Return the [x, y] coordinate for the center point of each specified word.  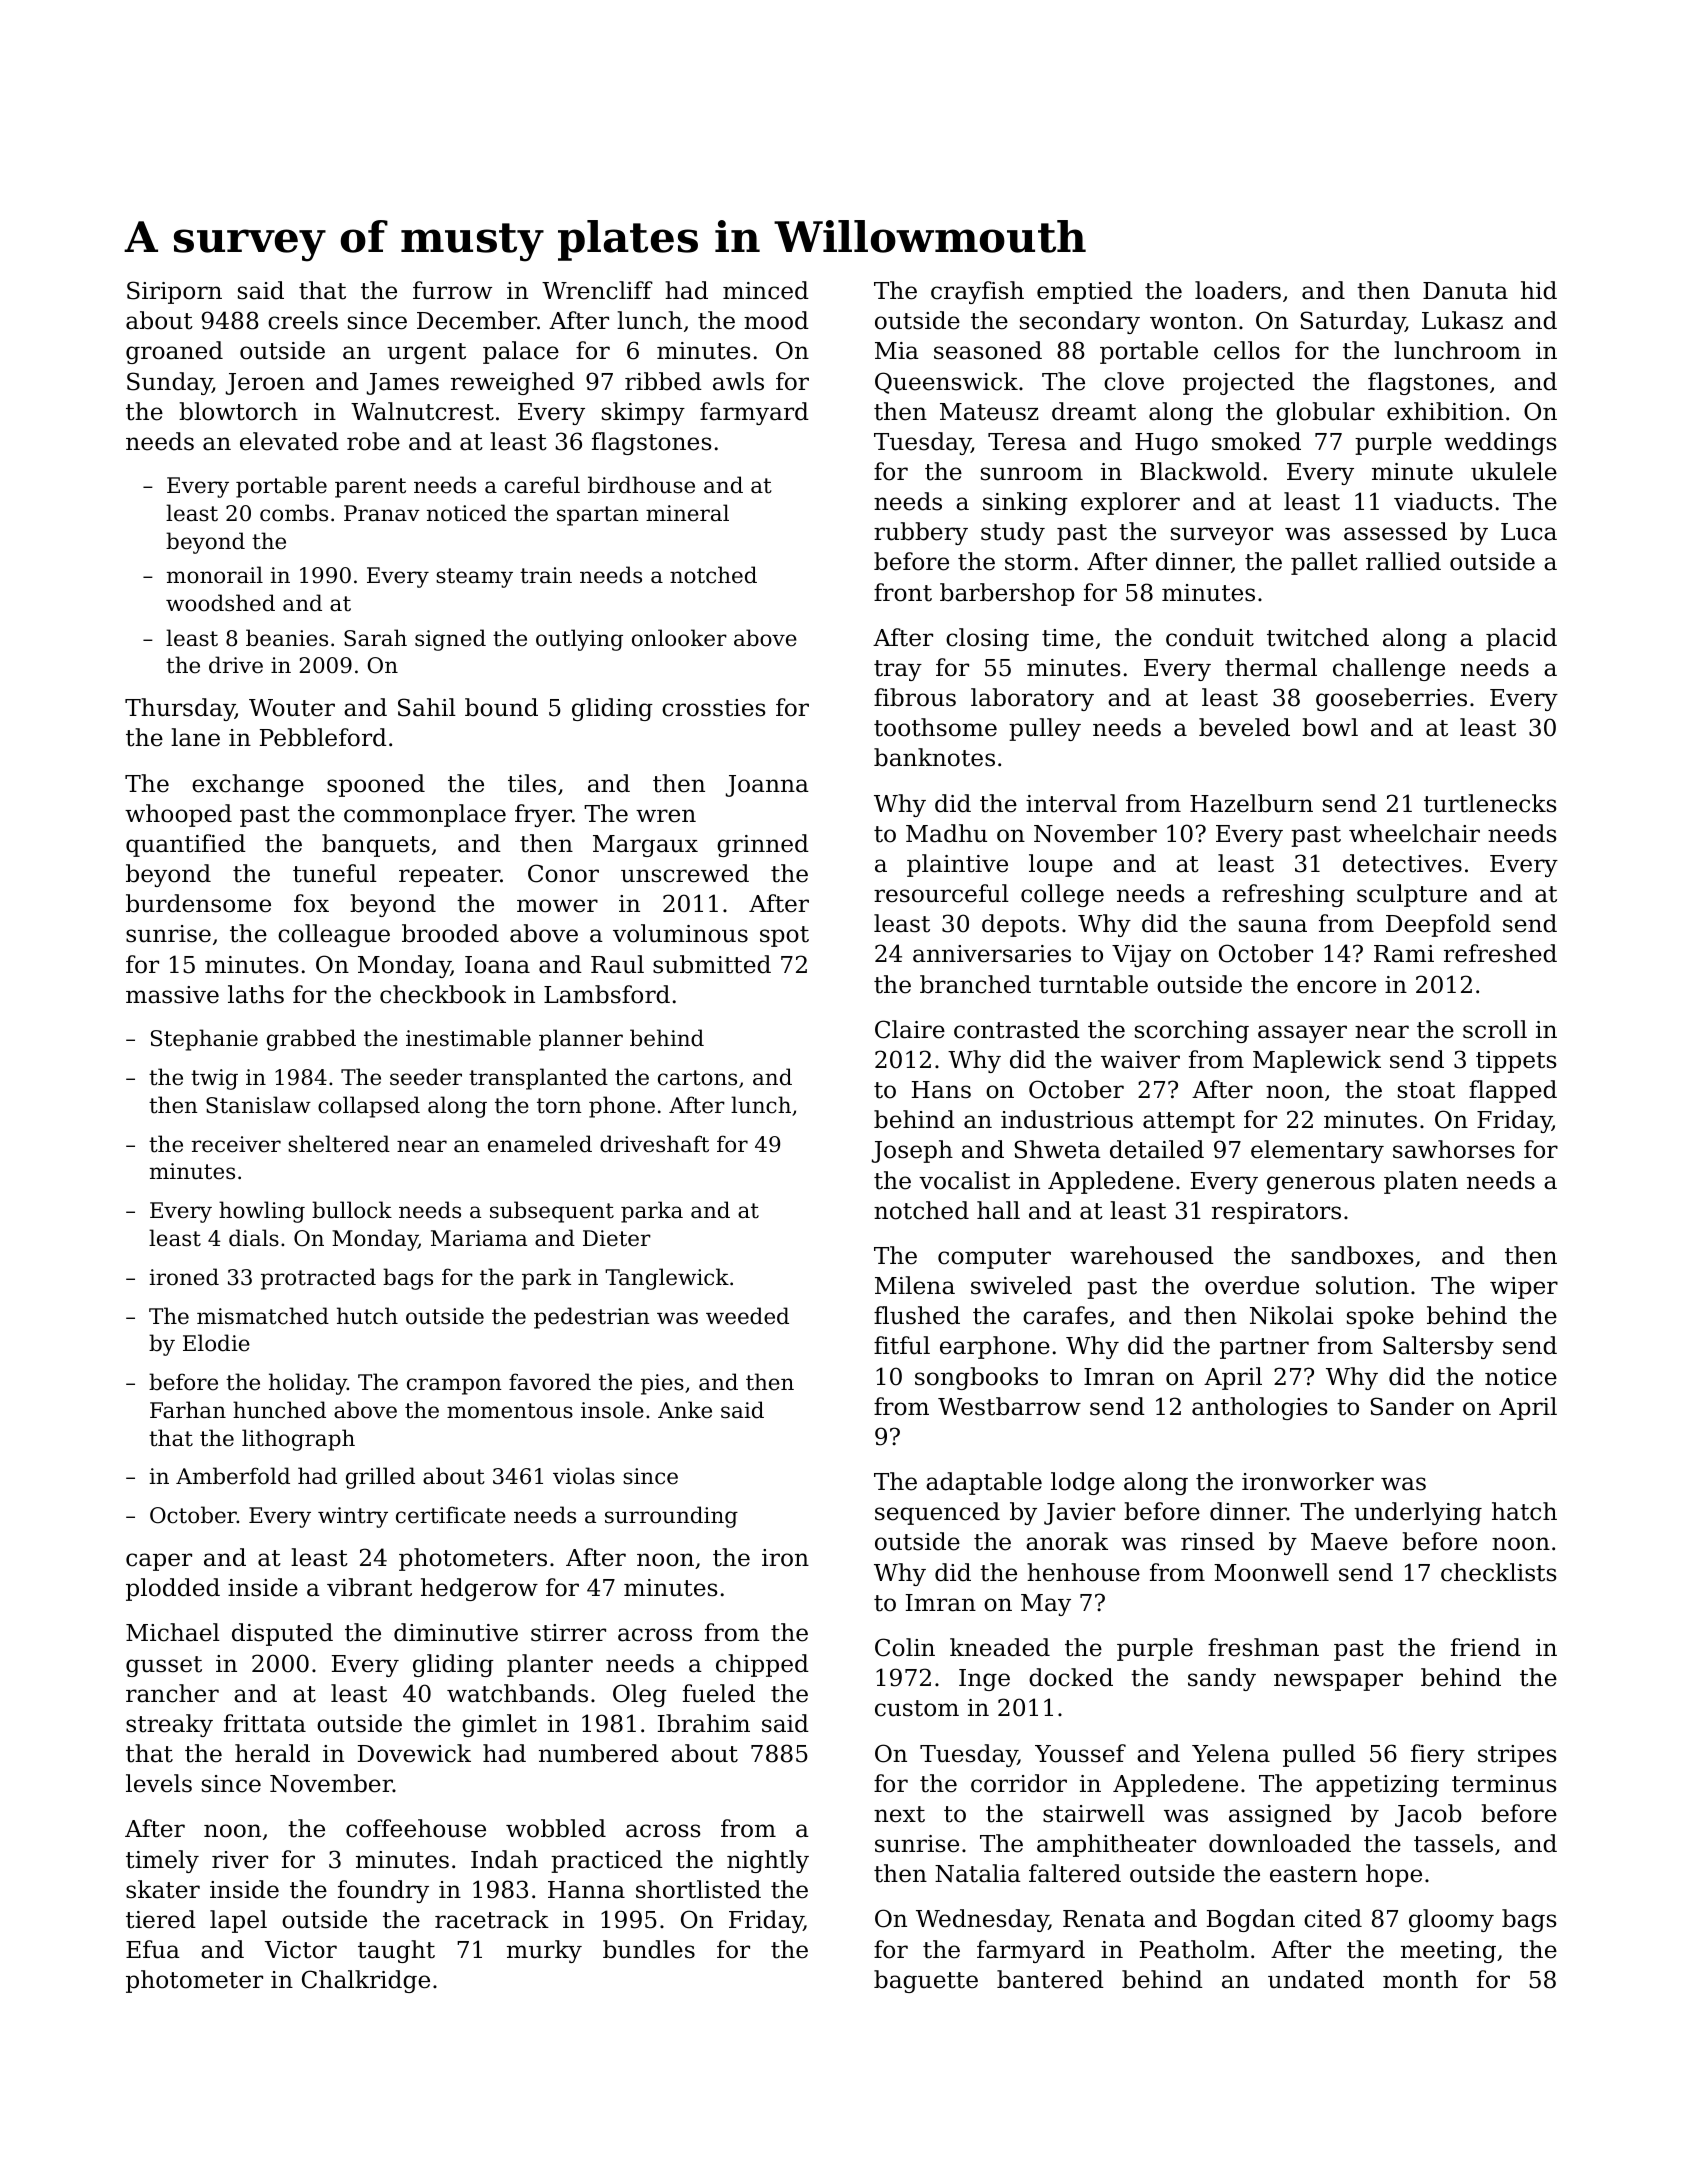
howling [262, 1212]
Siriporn [174, 292]
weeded [747, 1316]
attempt [1189, 1122]
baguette [926, 1981]
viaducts [1443, 501]
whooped [178, 815]
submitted [712, 964]
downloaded [1280, 1843]
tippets [1516, 1062]
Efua [153, 1949]
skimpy [643, 413]
